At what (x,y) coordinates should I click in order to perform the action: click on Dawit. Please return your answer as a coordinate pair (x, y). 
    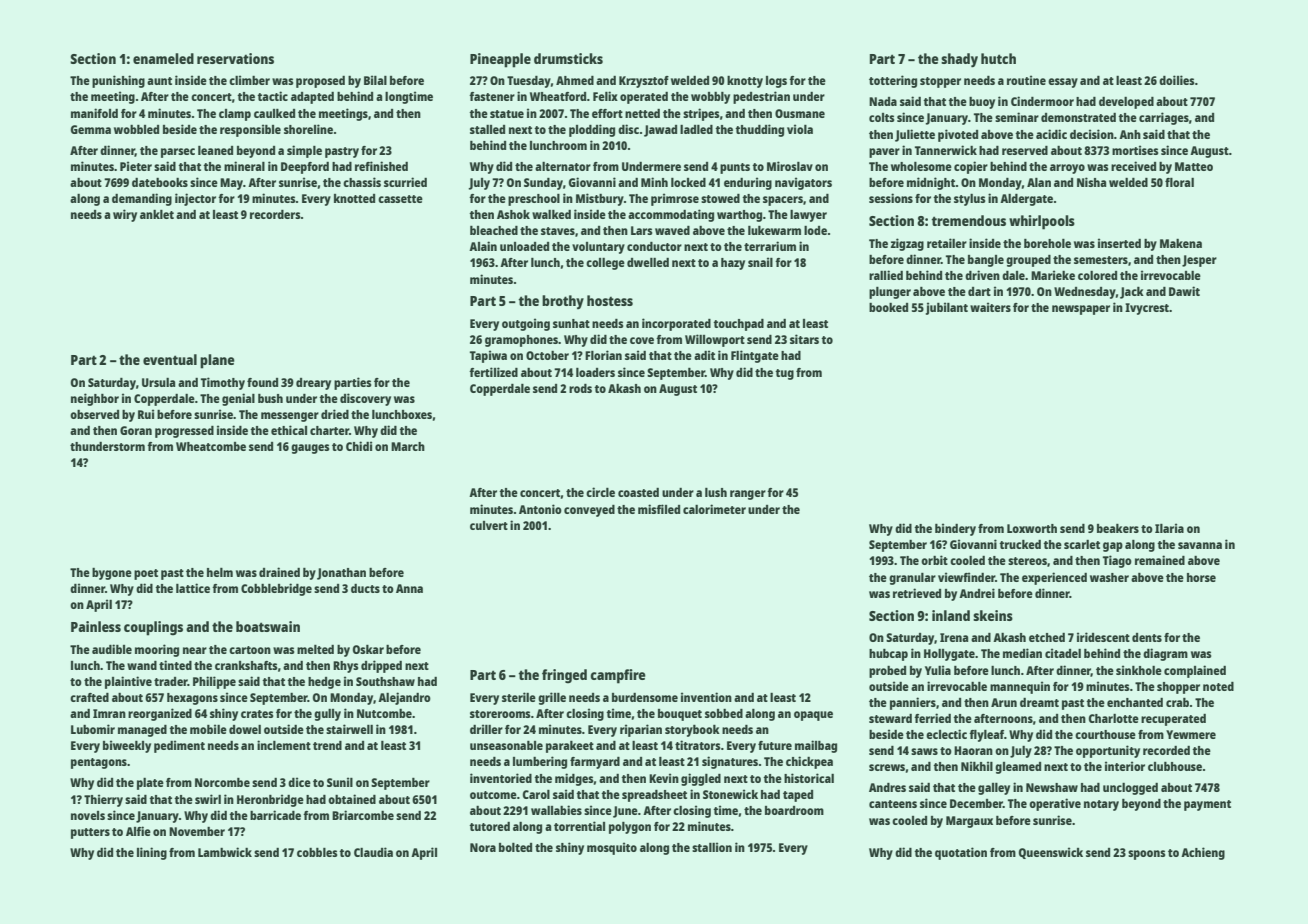
    Looking at the image, I should click on (1184, 291).
